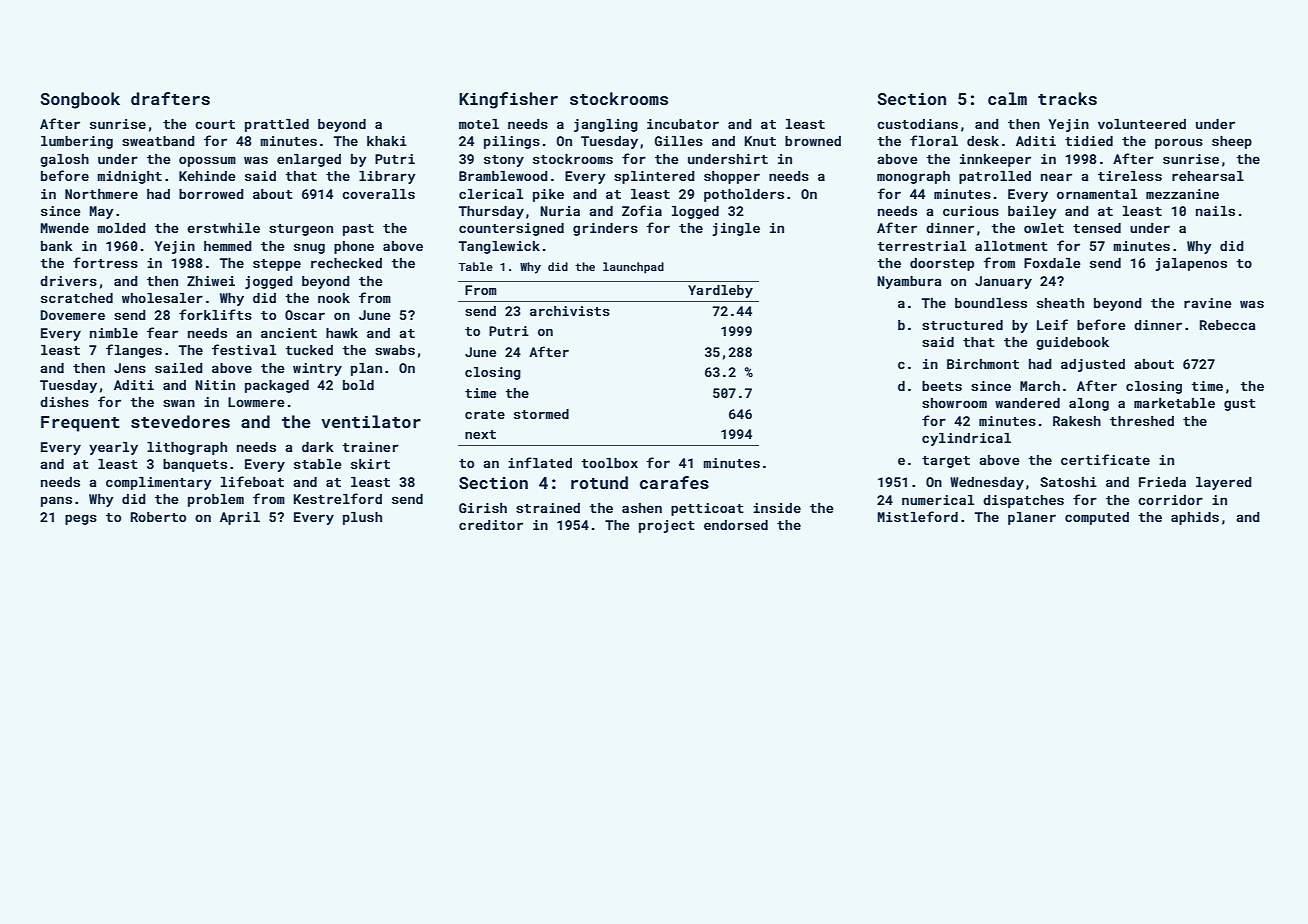 This screenshot has width=1308, height=924. I want to click on Lowmere, so click(256, 402).
